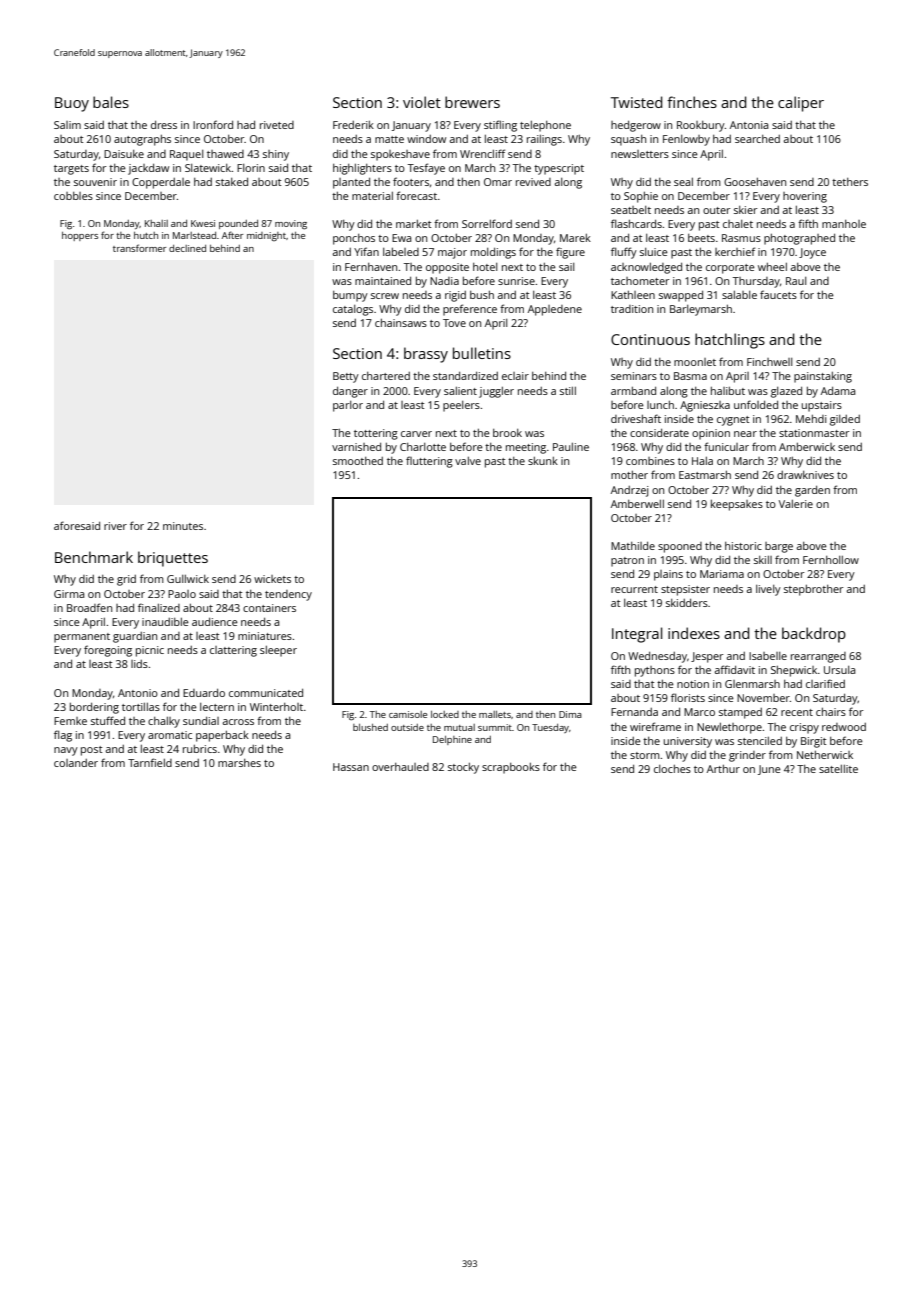 Image resolution: width=924 pixels, height=1308 pixels. What do you see at coordinates (266, 693) in the screenshot?
I see `communicated` at bounding box center [266, 693].
